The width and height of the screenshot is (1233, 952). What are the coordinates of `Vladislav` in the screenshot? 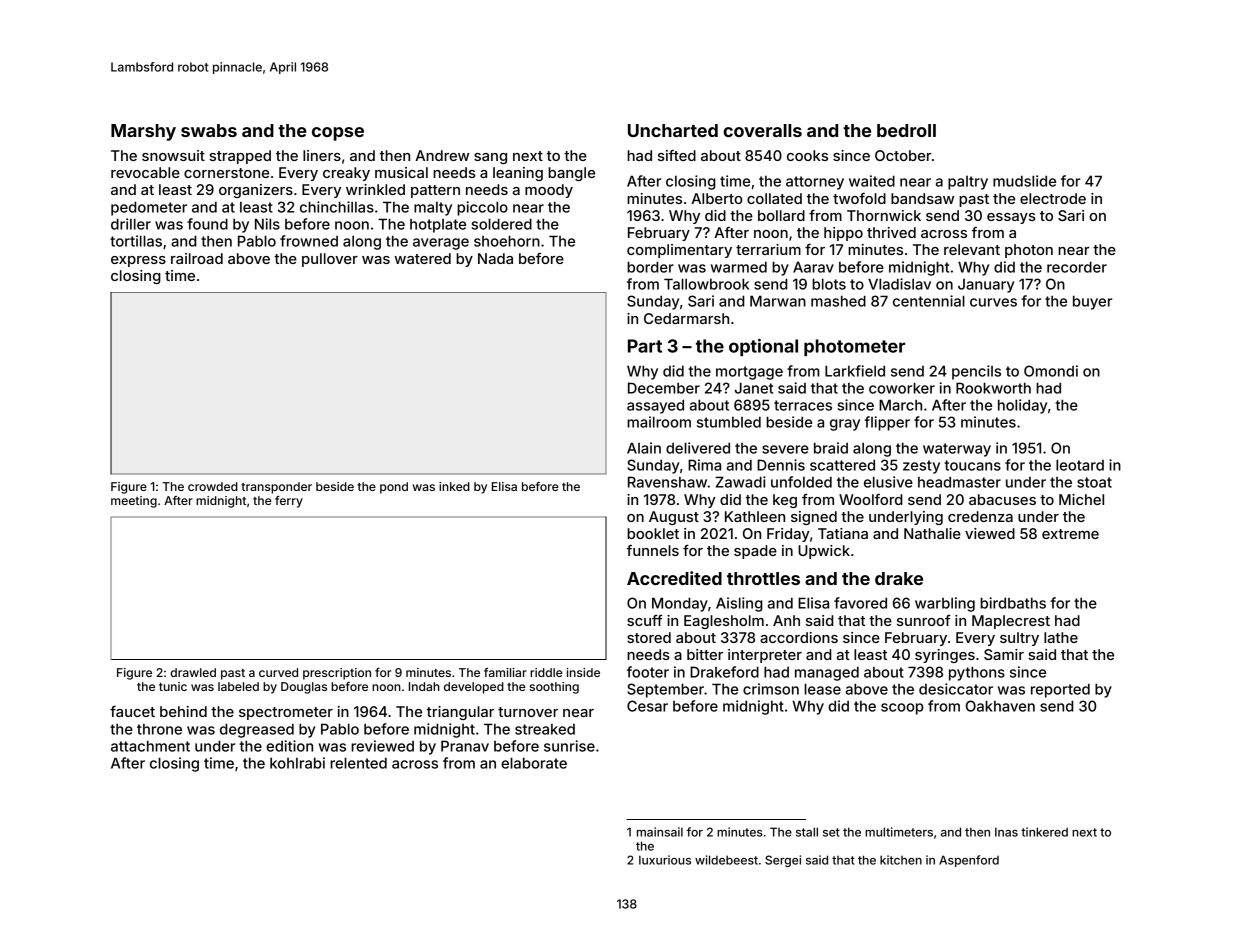 It's located at (899, 284).
